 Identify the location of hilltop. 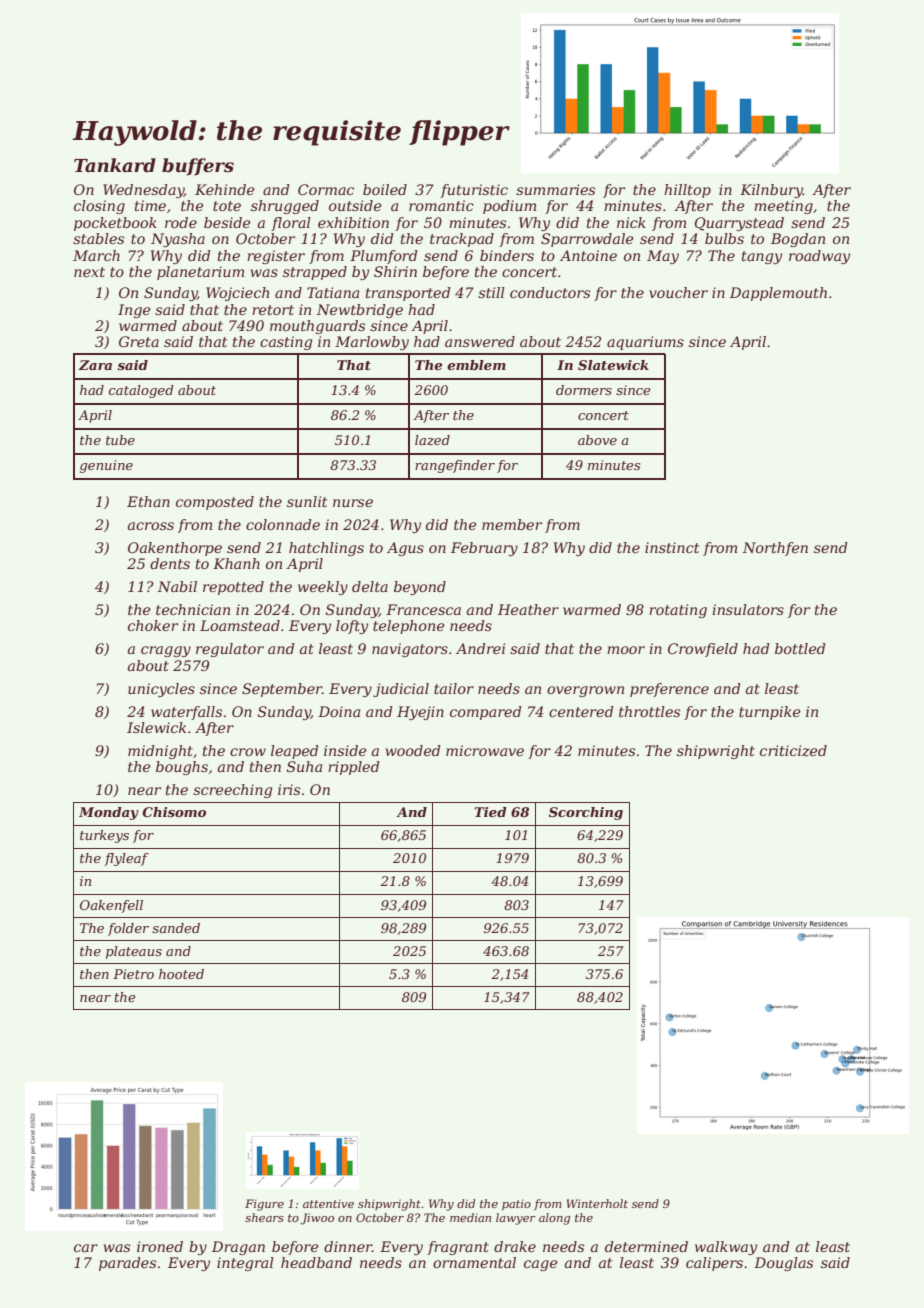
(687, 191).
